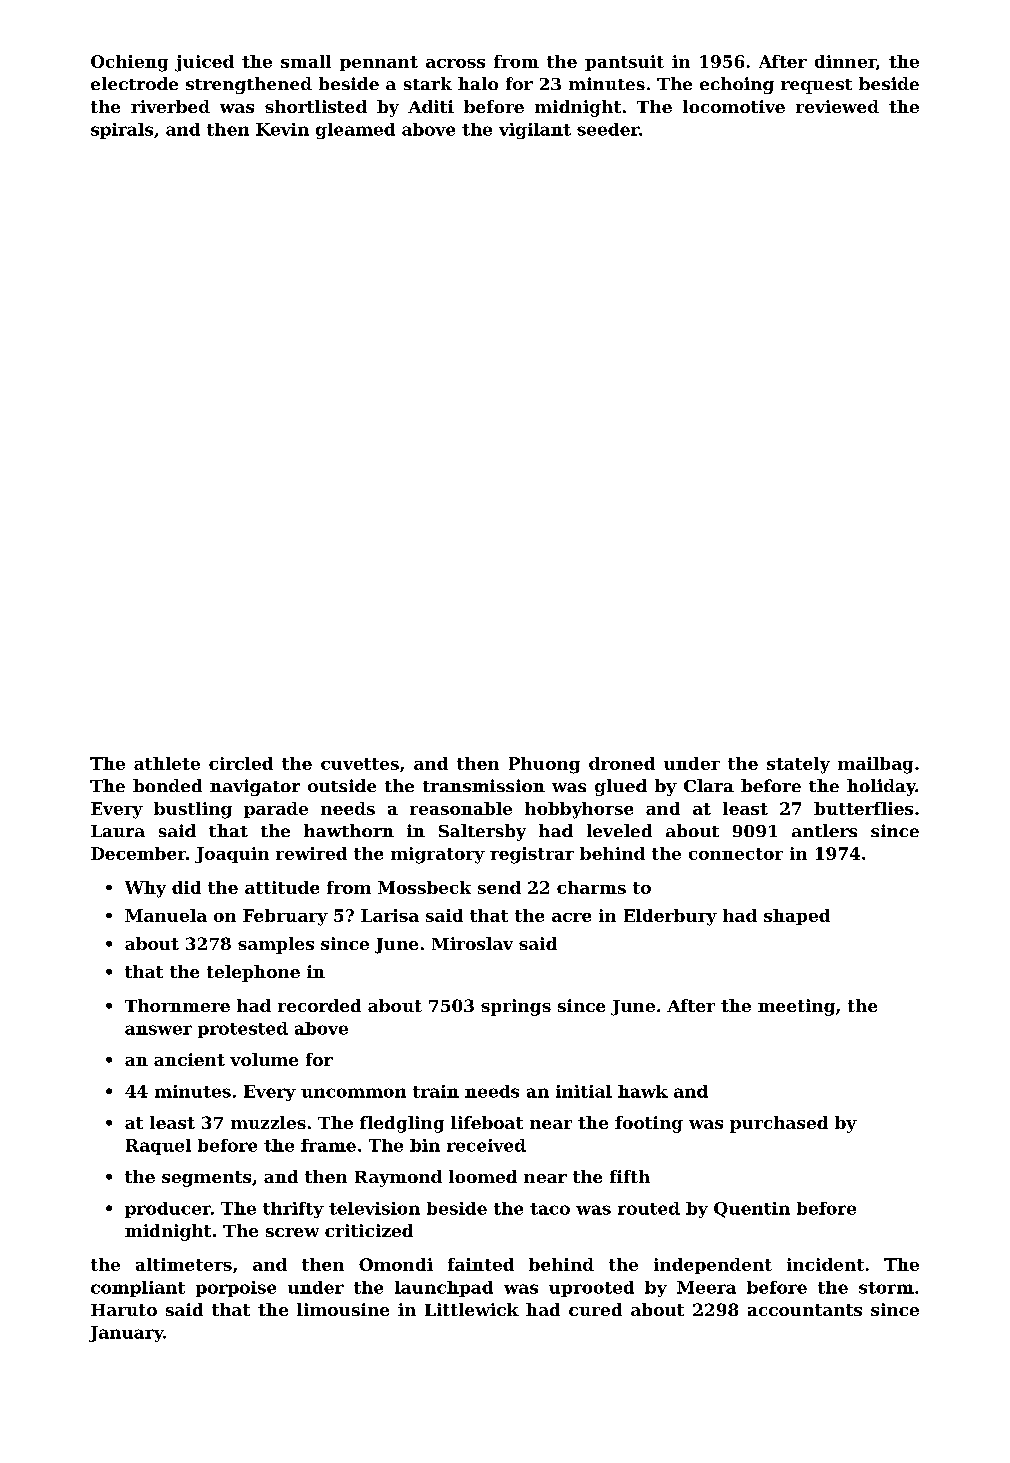 This screenshot has width=1010, height=1463. I want to click on locomotive, so click(734, 106).
